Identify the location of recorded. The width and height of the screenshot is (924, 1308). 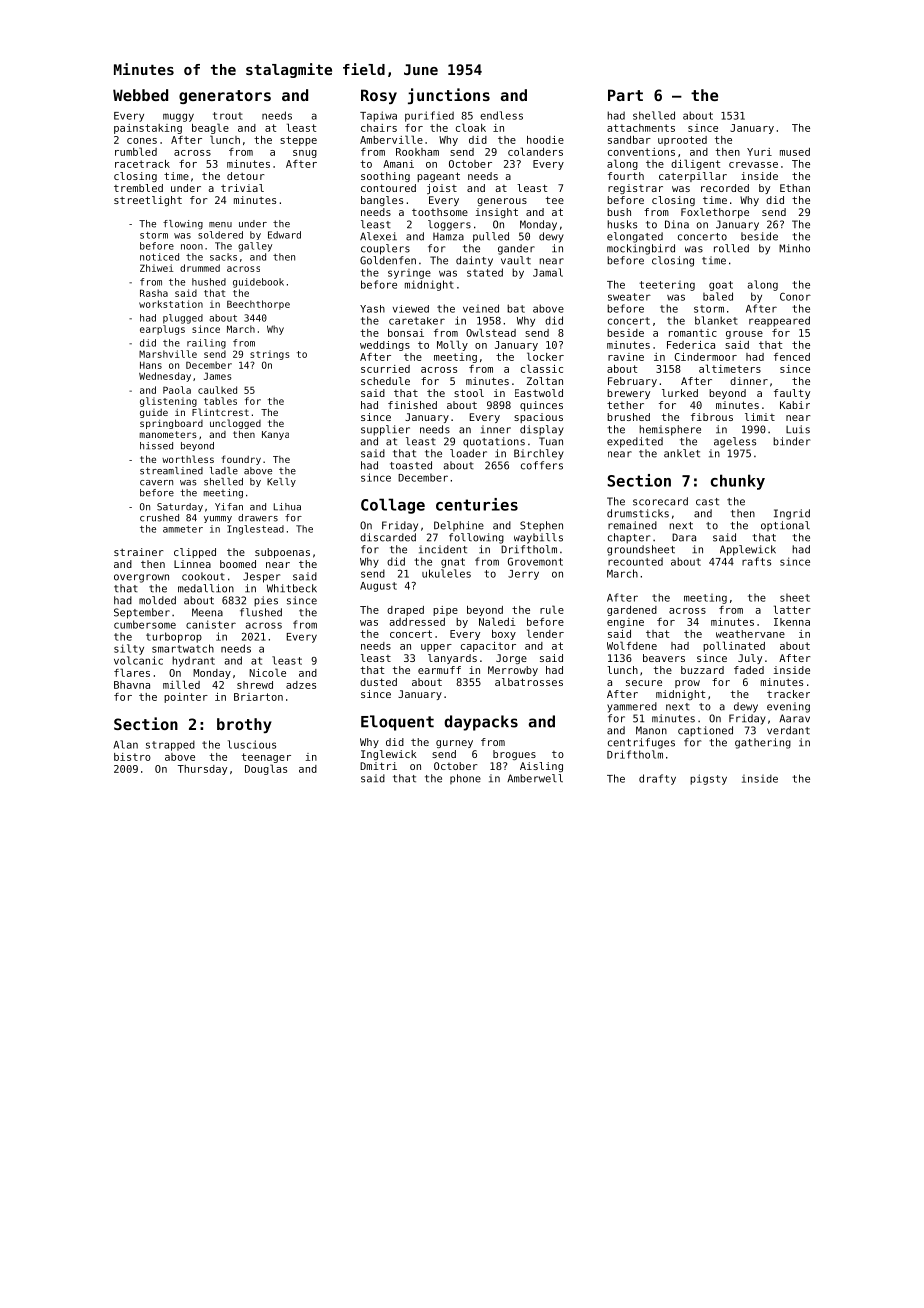
(725, 188).
